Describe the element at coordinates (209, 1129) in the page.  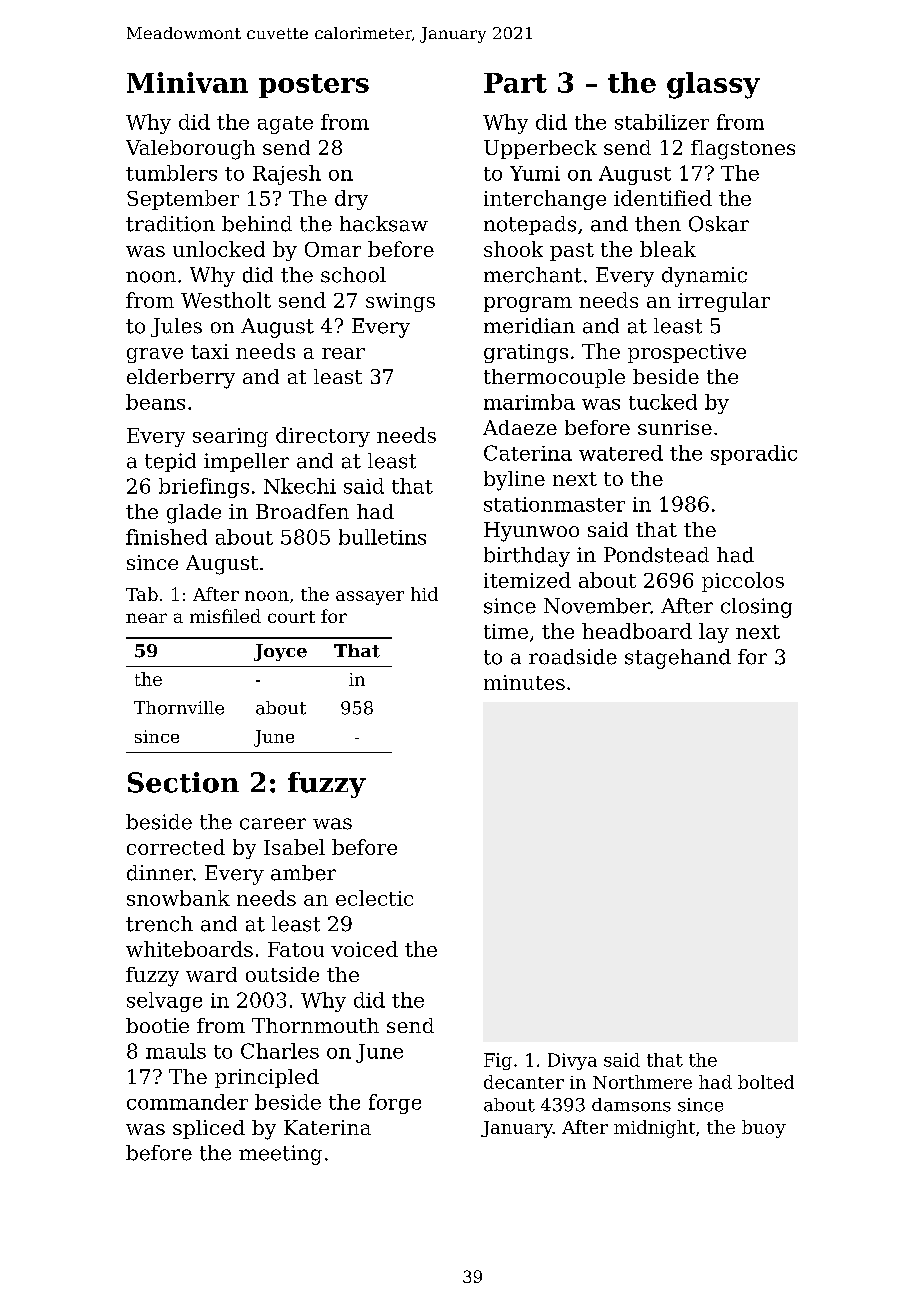
I see `spliced` at that location.
